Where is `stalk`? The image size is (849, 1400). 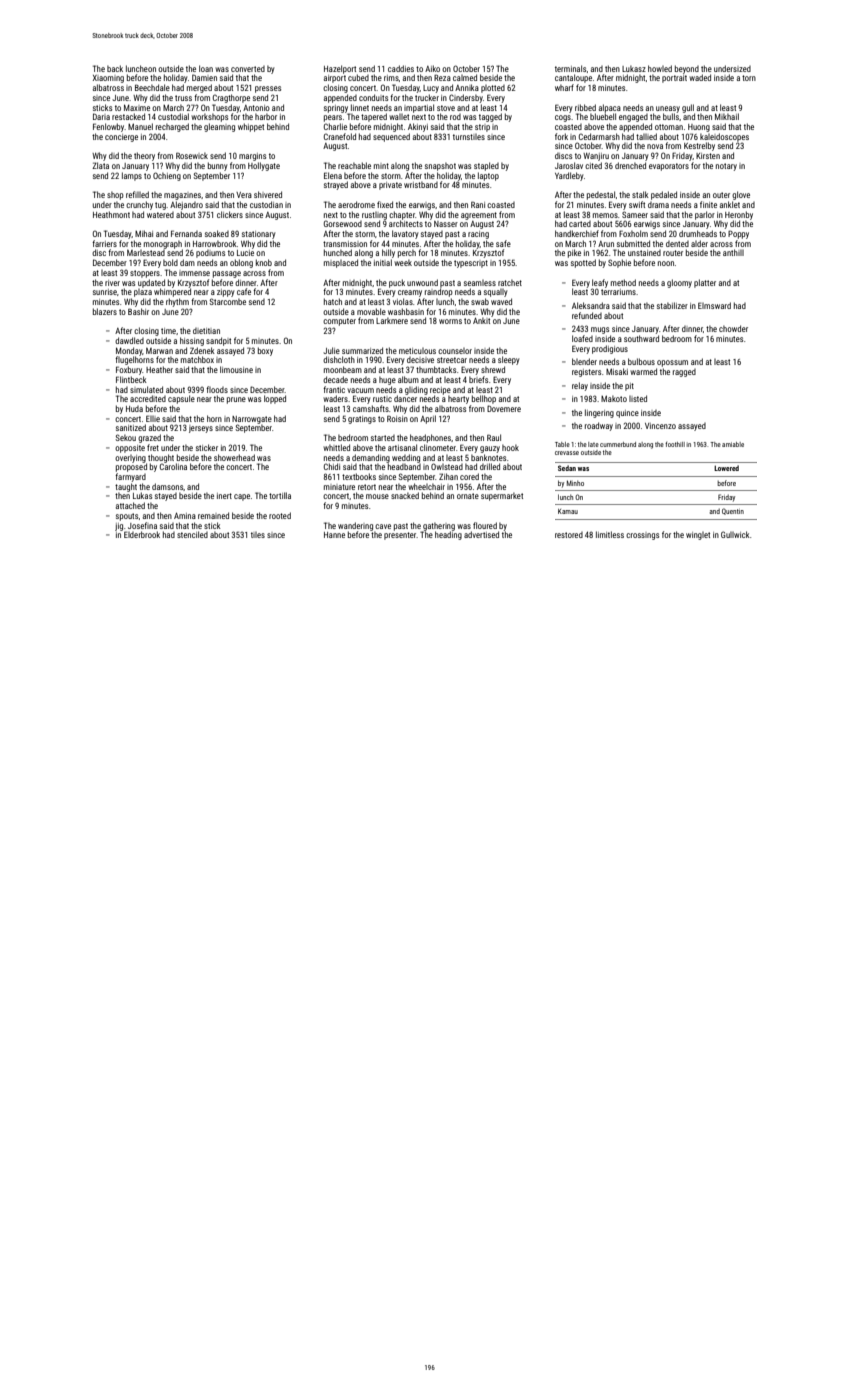 stalk is located at coordinates (640, 194).
